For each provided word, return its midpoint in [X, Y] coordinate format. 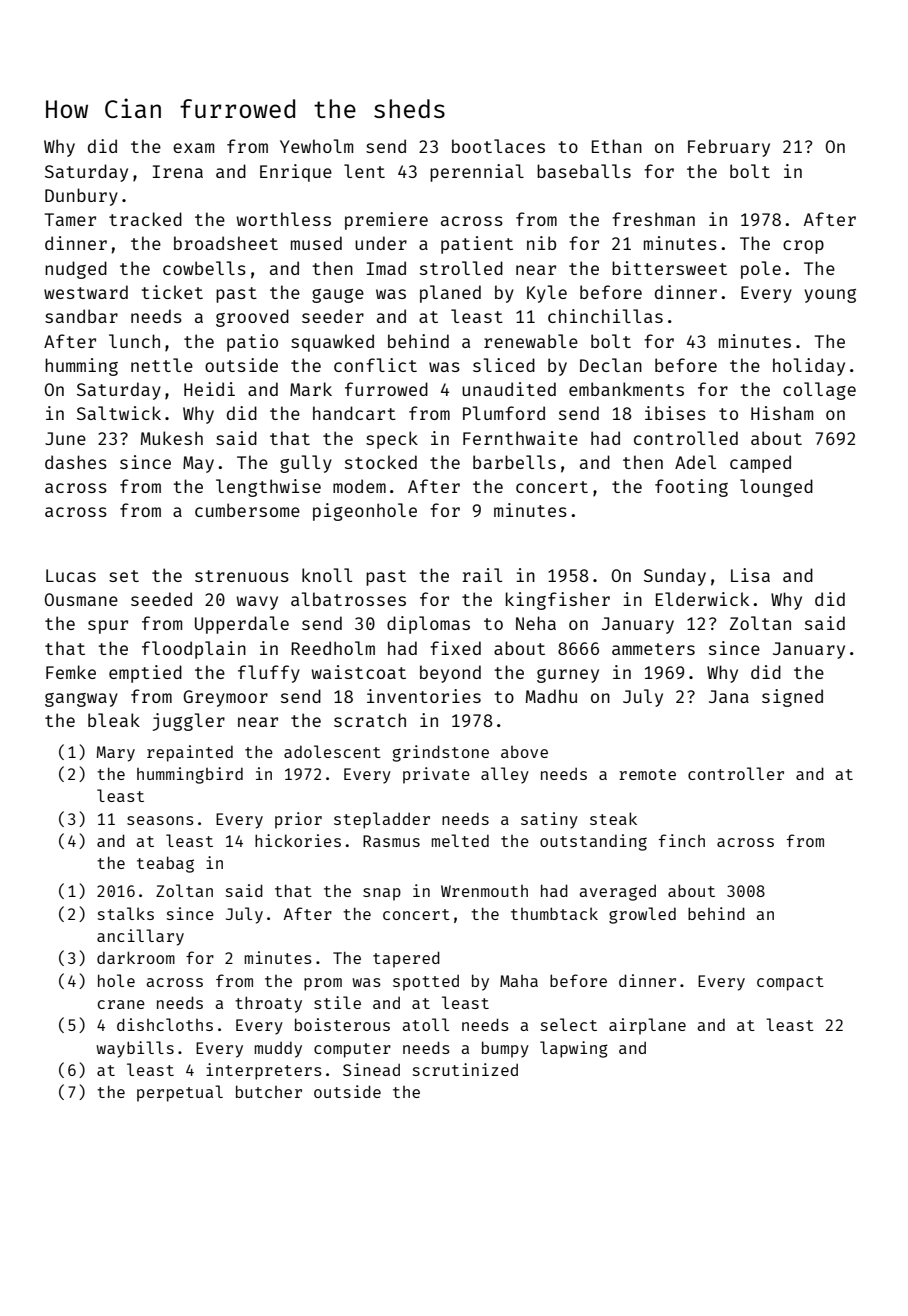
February [729, 148]
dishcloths [165, 1024]
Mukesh [172, 438]
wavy [257, 603]
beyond [450, 674]
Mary [116, 754]
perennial [477, 173]
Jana [729, 696]
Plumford [504, 413]
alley [505, 775]
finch [682, 840]
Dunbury [81, 197]
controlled [686, 438]
